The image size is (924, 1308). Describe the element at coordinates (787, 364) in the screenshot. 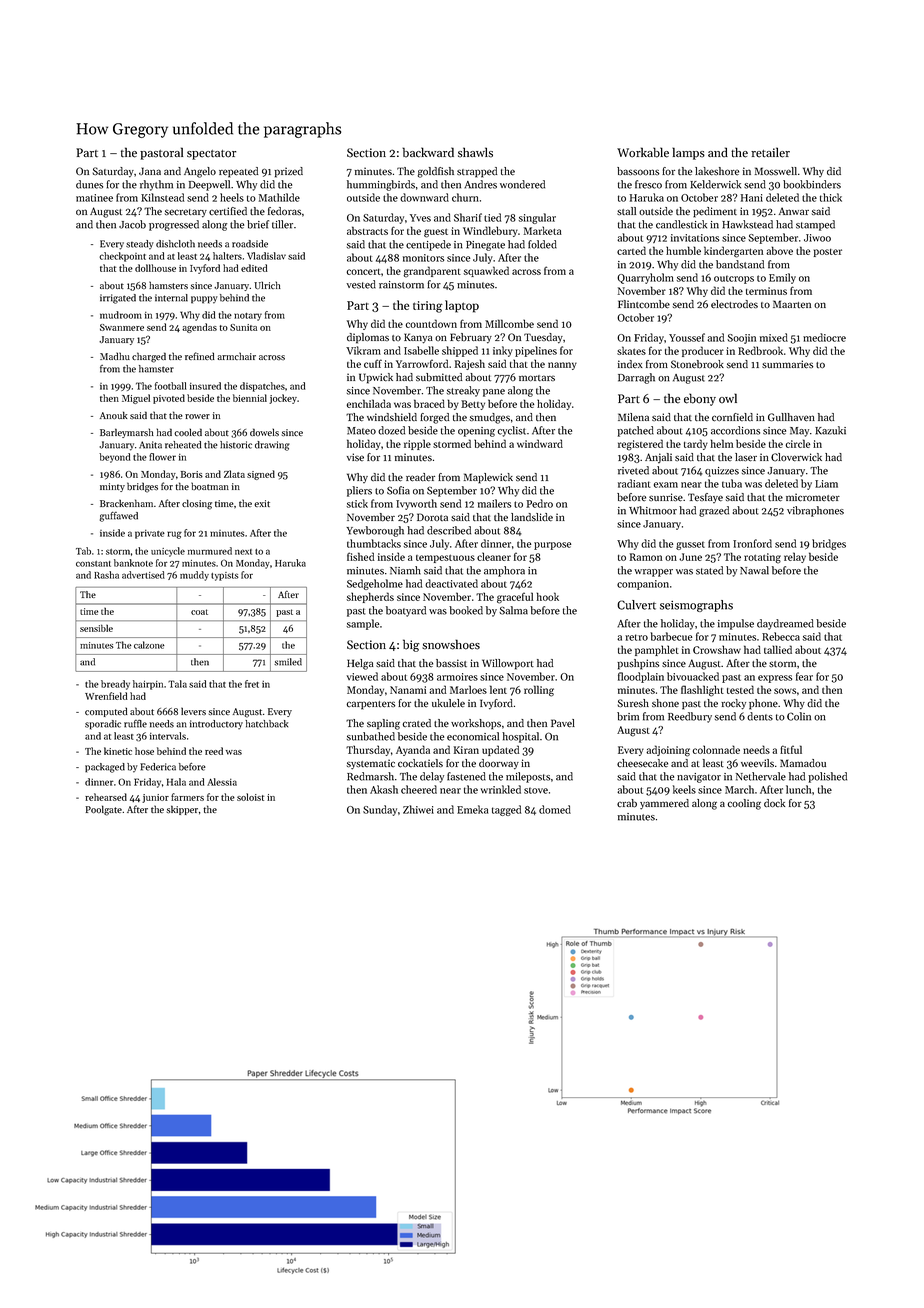

I see `summaries` at that location.
